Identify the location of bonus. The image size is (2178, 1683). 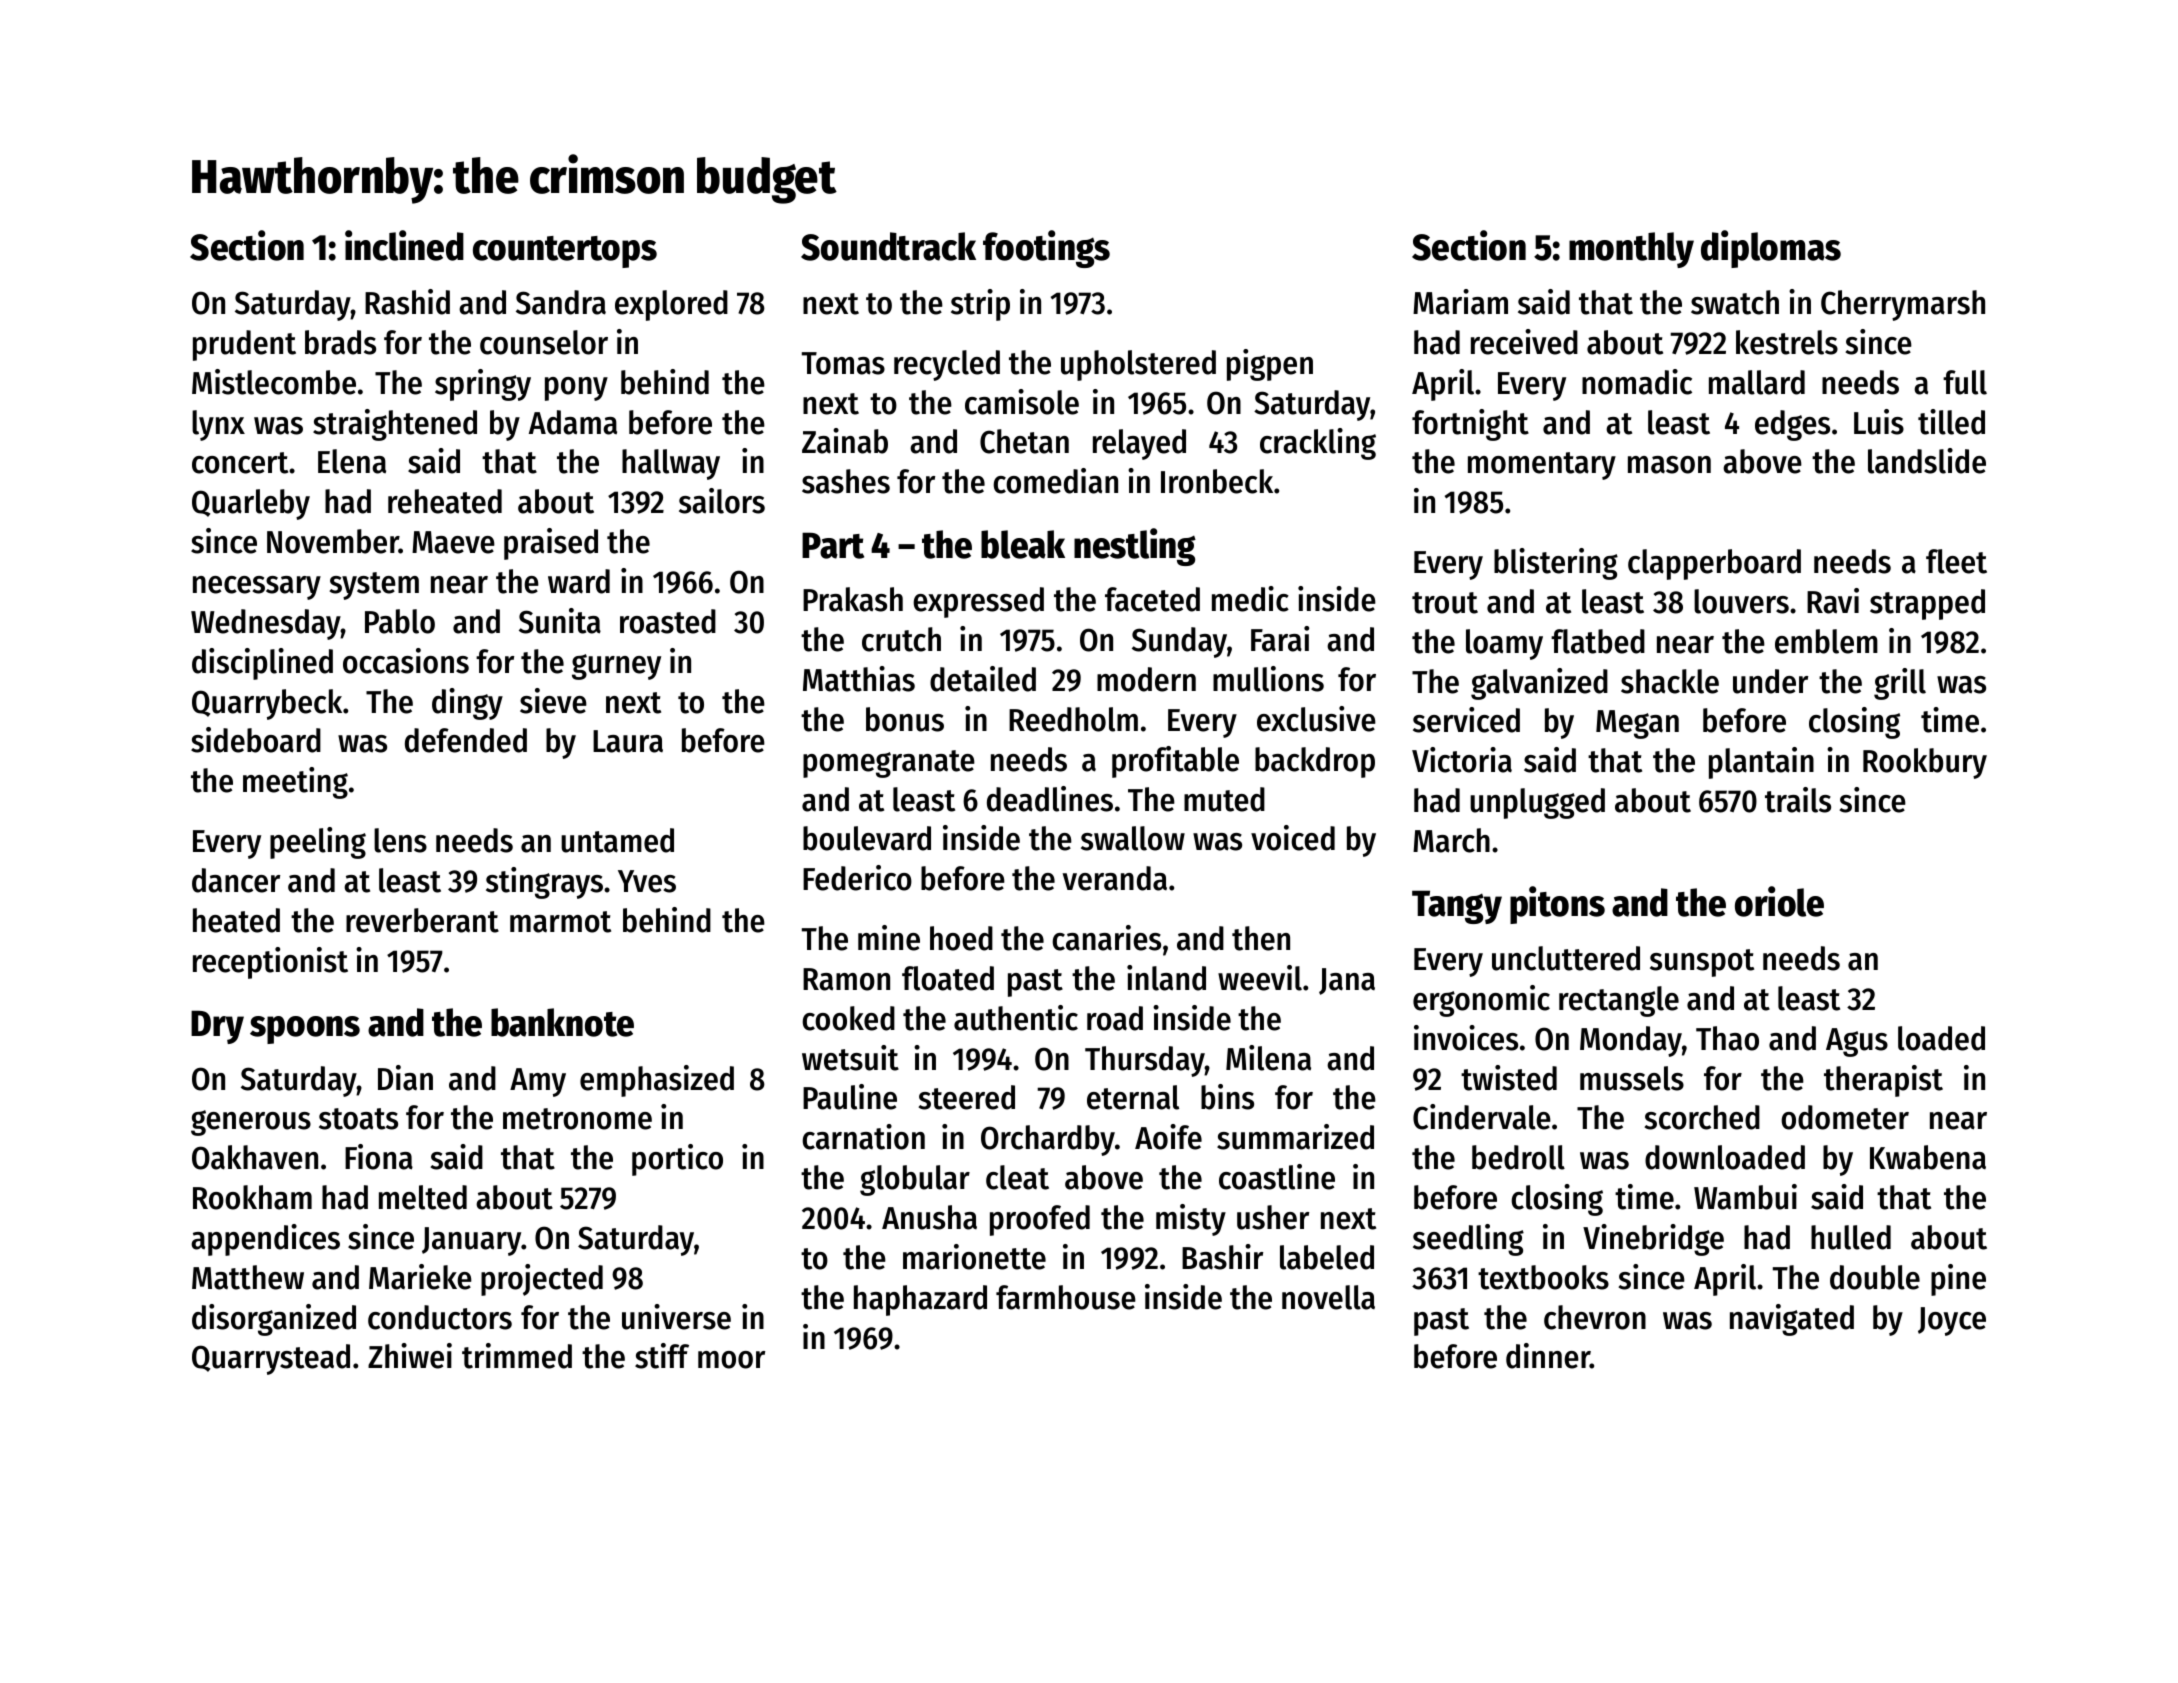
(905, 719).
